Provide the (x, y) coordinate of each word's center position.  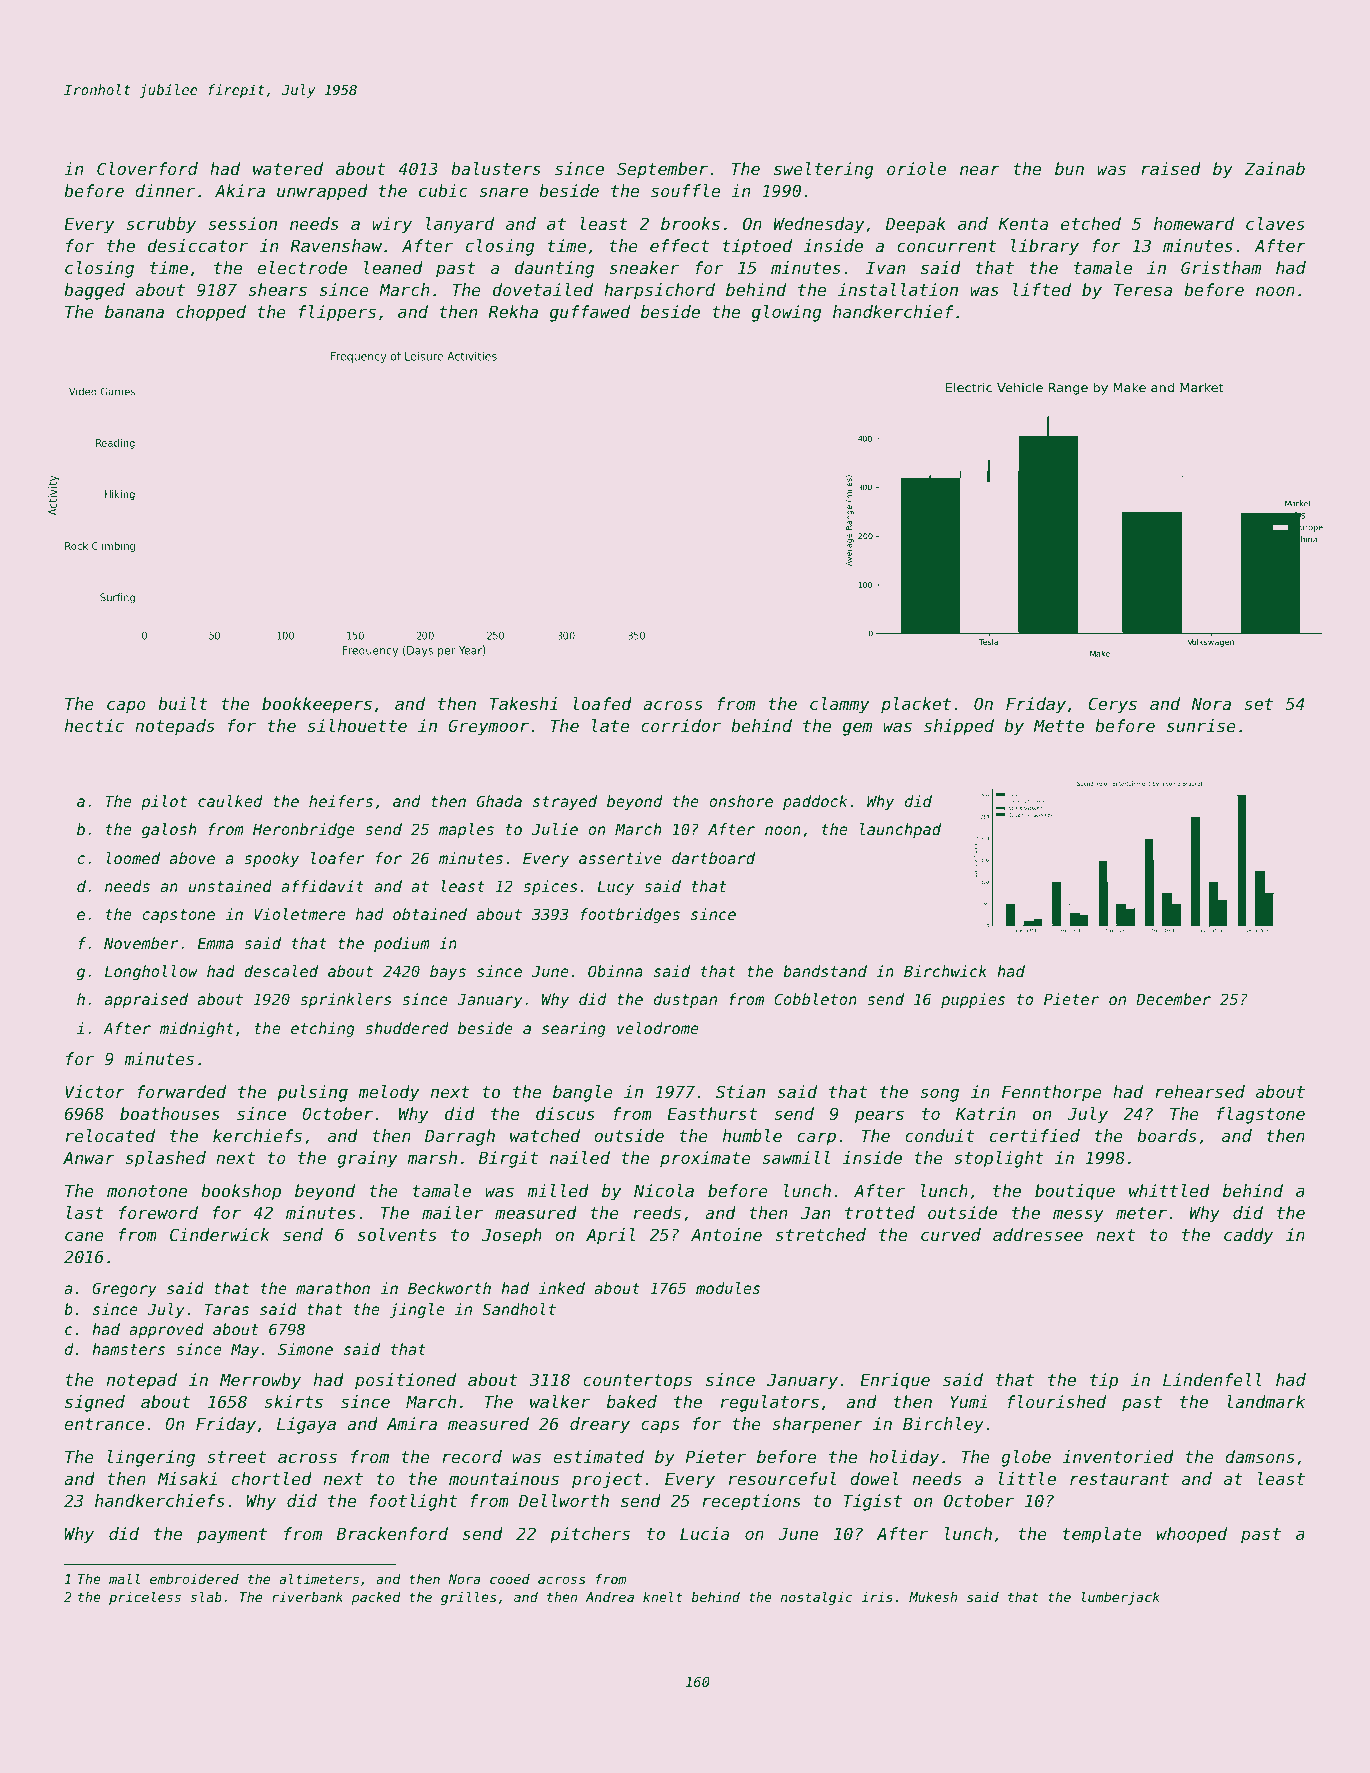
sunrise (1201, 725)
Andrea (610, 1597)
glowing (787, 313)
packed (376, 1598)
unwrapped (322, 192)
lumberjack (1120, 1598)
